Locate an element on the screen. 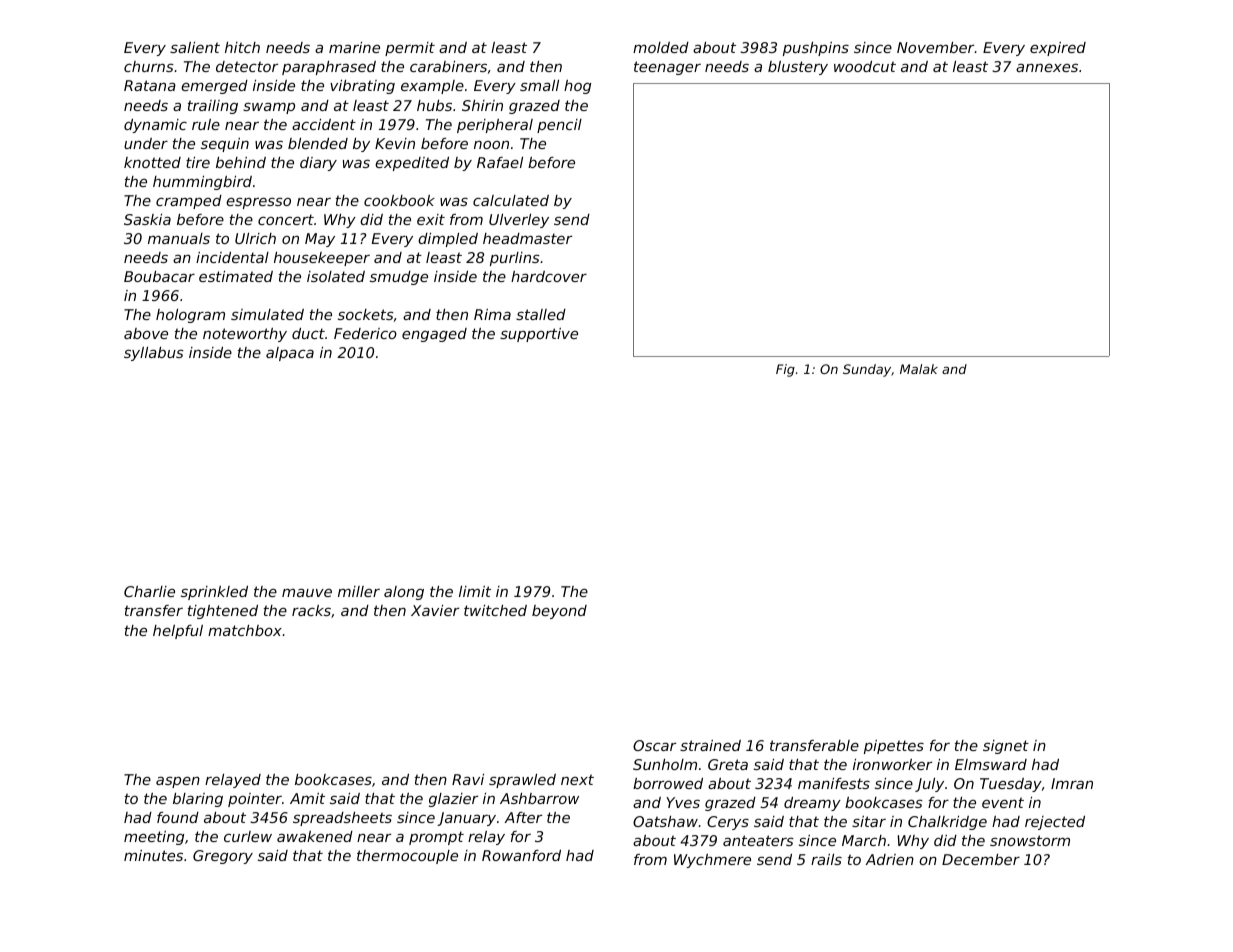  expired is located at coordinates (1058, 49).
